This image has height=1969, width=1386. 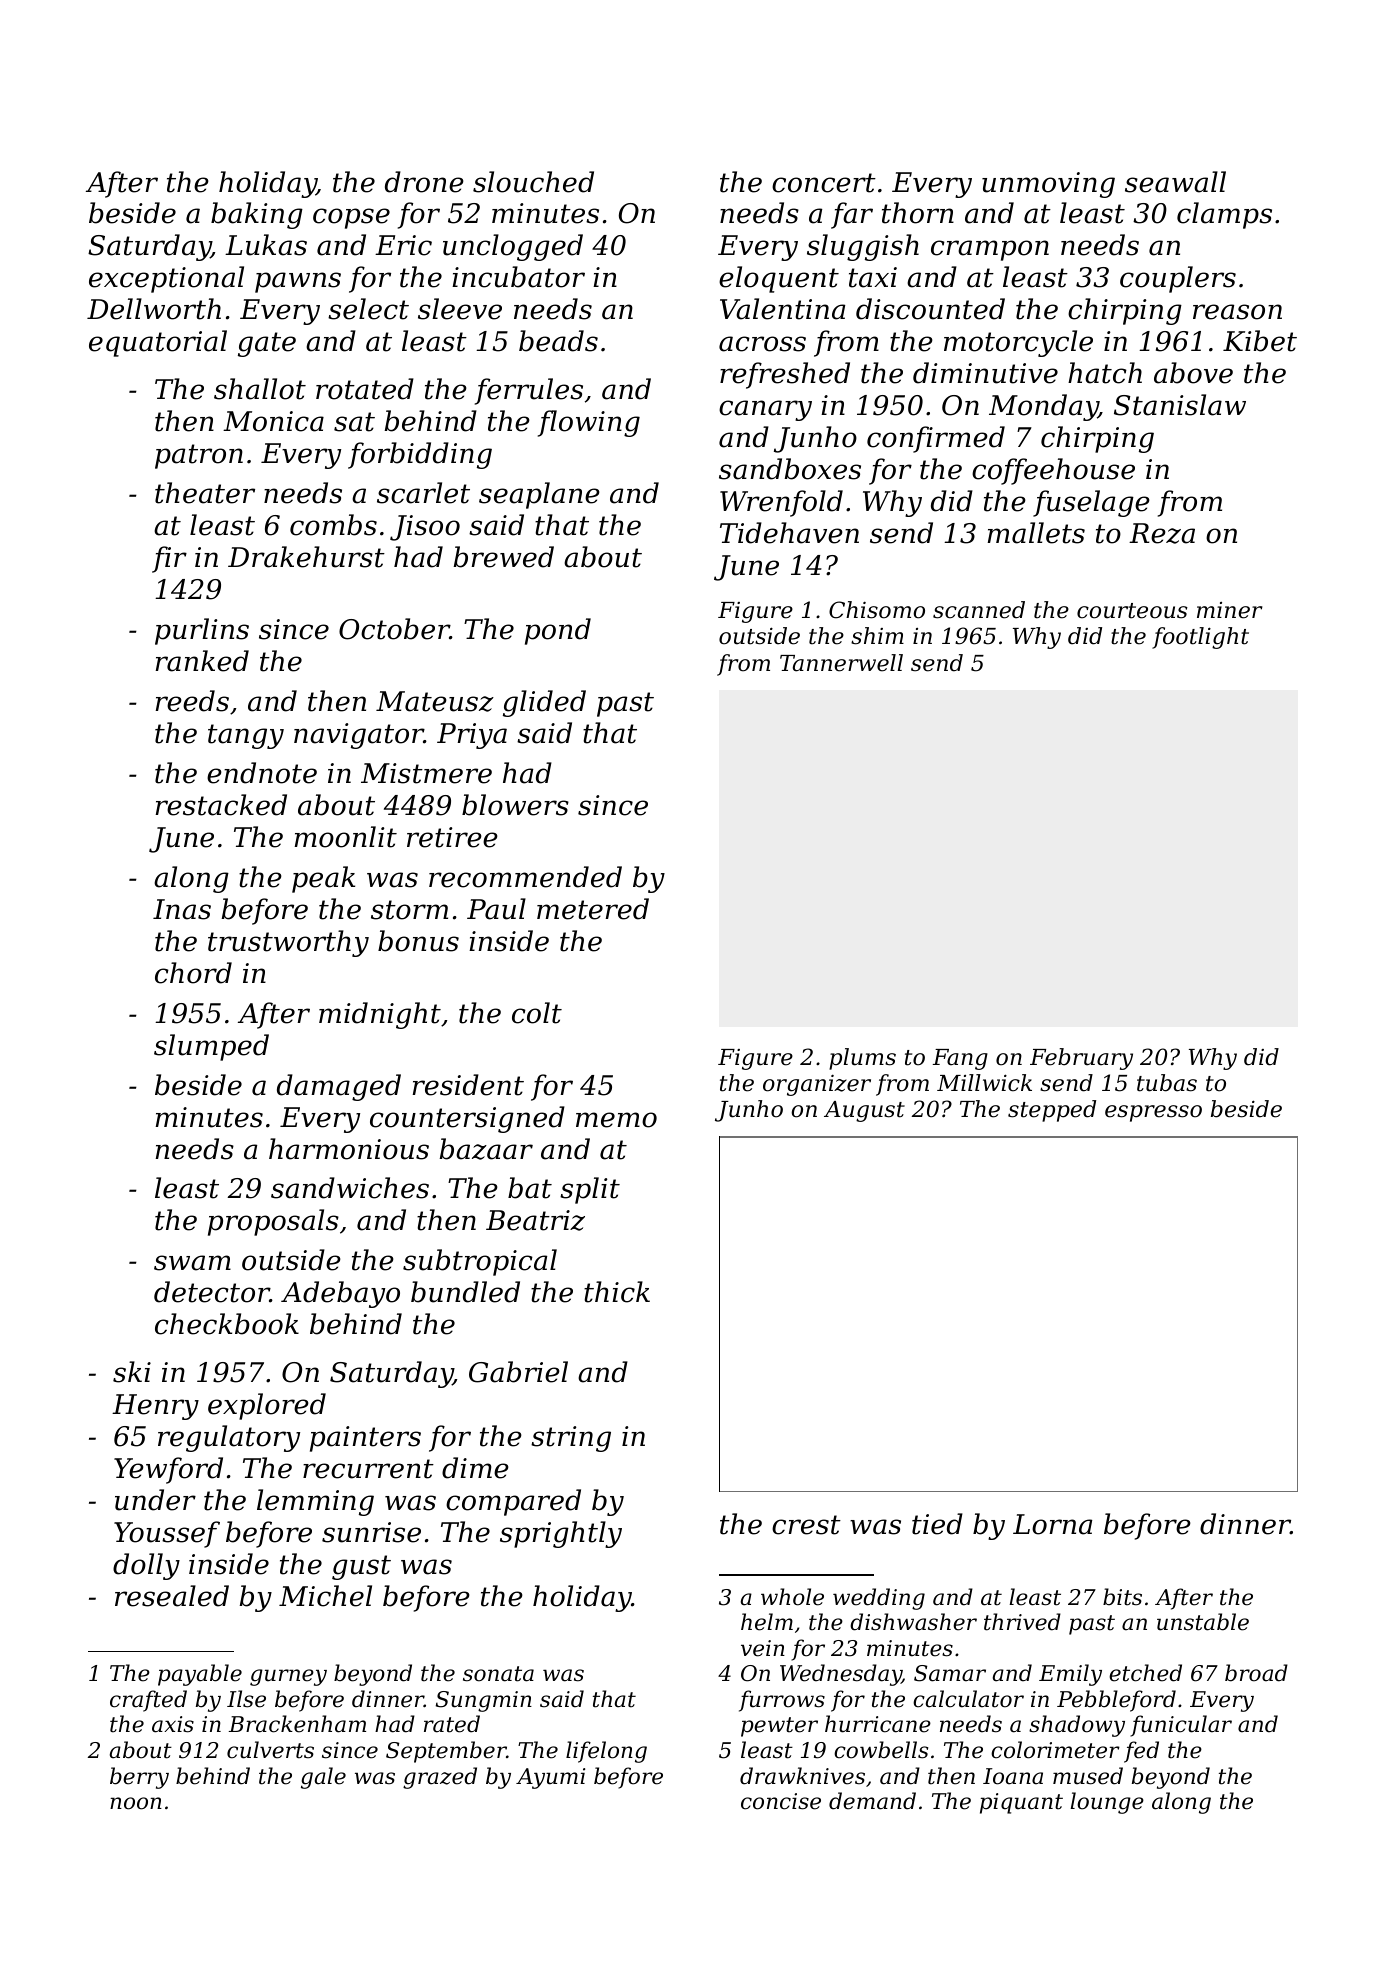 What do you see at coordinates (1153, 1113) in the image?
I see `espresso` at bounding box center [1153, 1113].
